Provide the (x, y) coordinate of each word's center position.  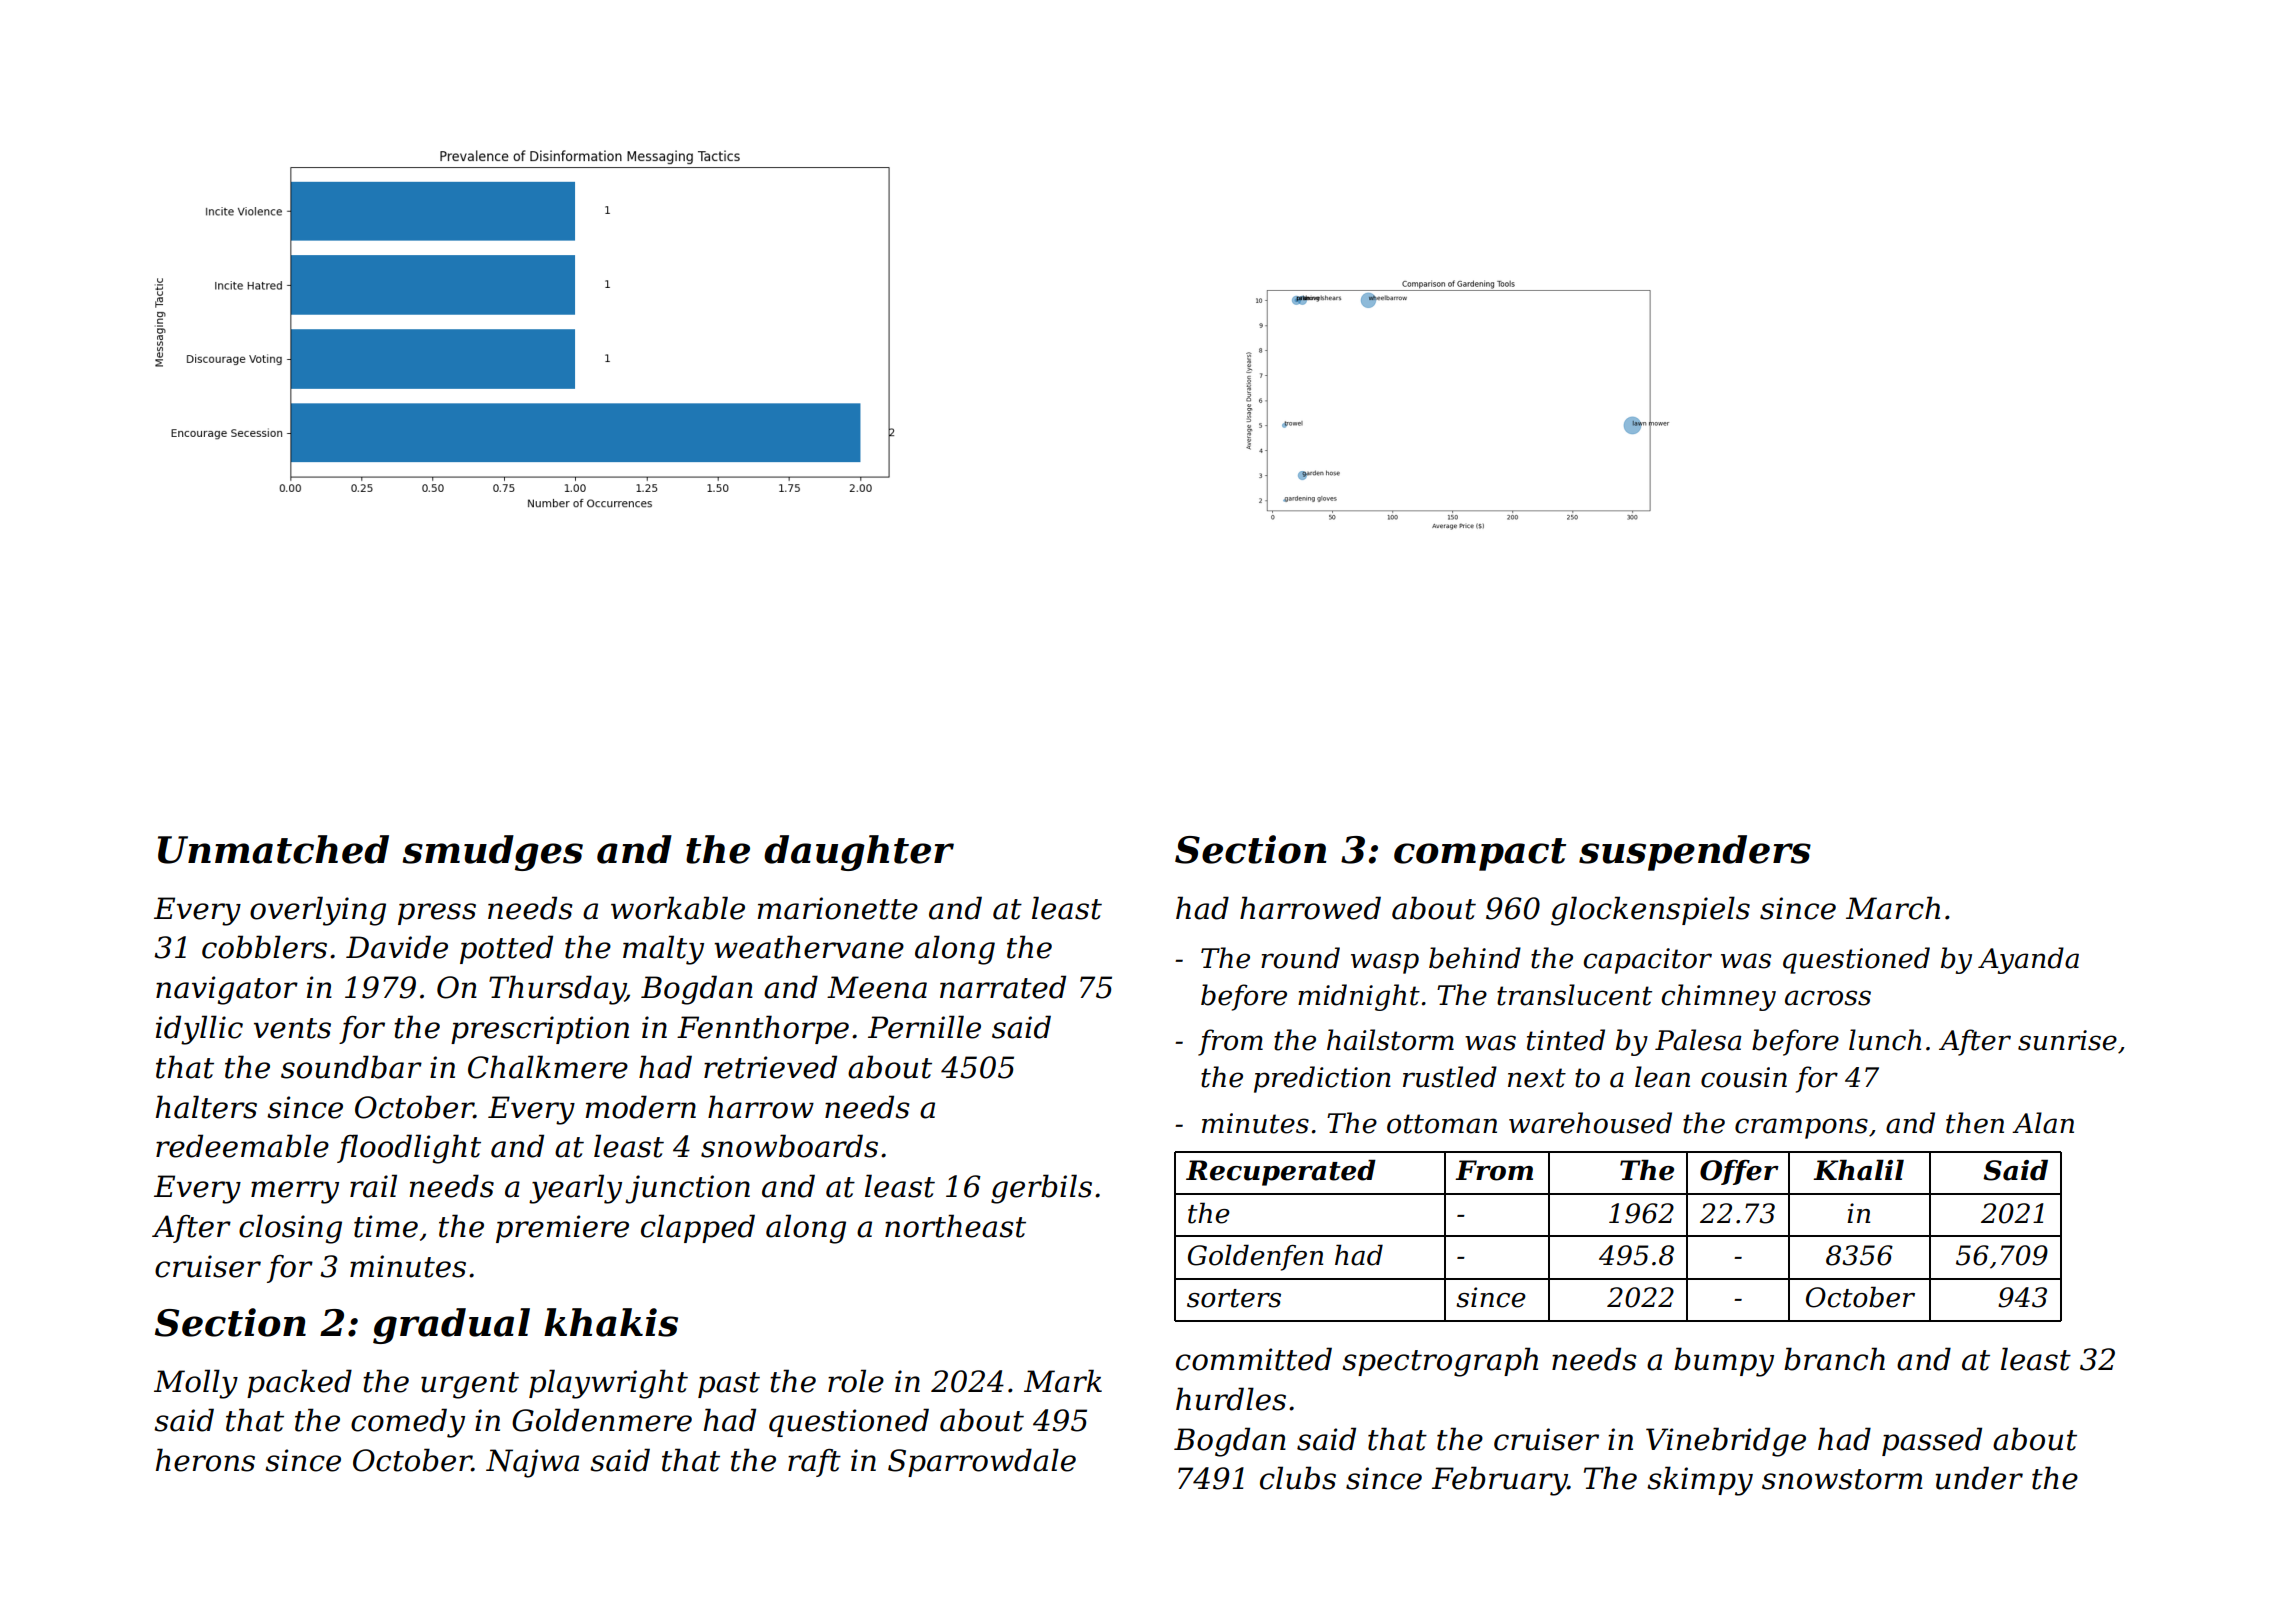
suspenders (1695, 853)
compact (1480, 854)
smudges (492, 853)
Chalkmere (548, 1067)
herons (205, 1460)
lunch (1885, 1040)
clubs (1298, 1478)
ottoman (1442, 1124)
